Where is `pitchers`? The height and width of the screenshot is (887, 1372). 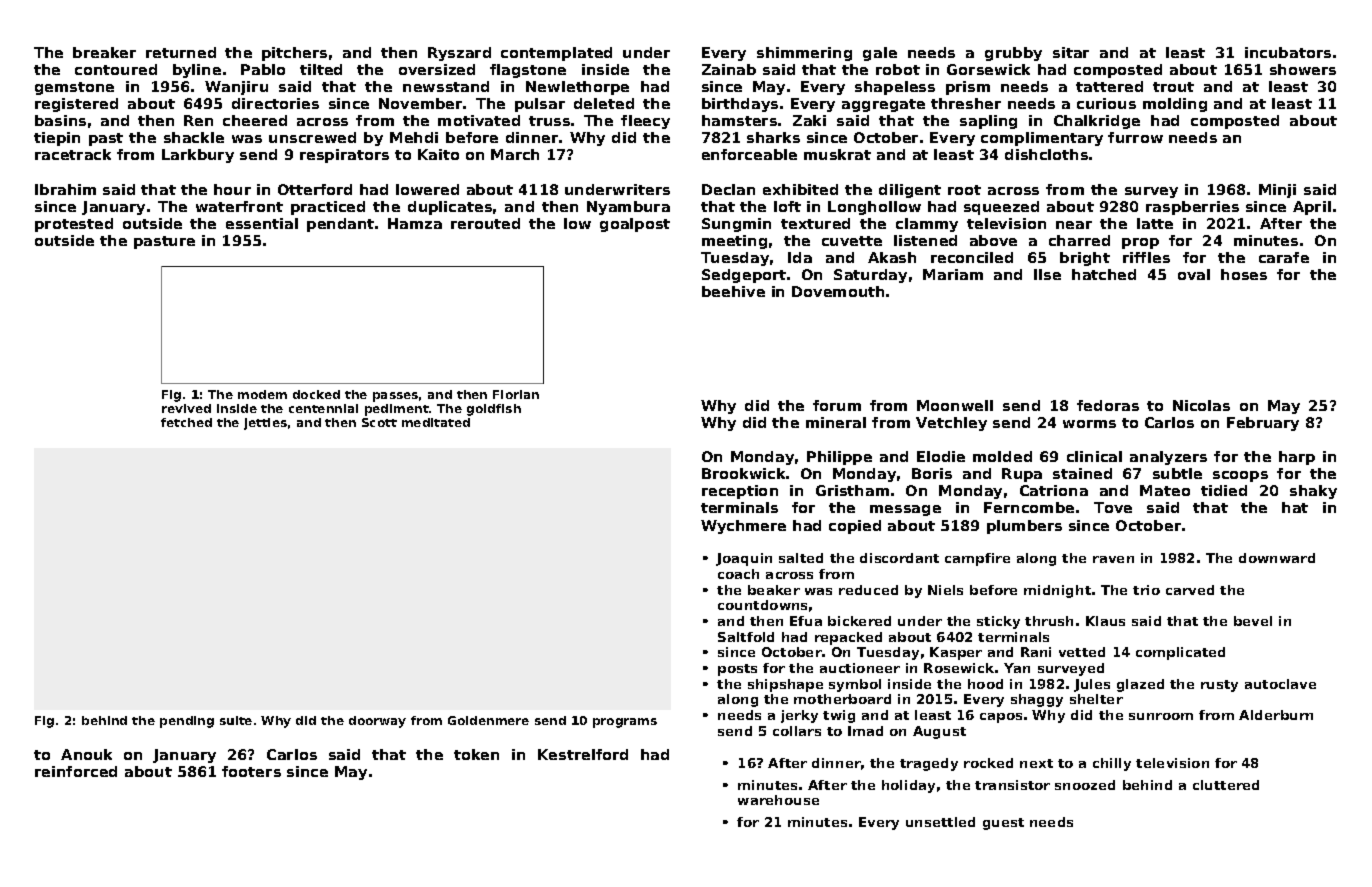 pitchers is located at coordinates (294, 54).
